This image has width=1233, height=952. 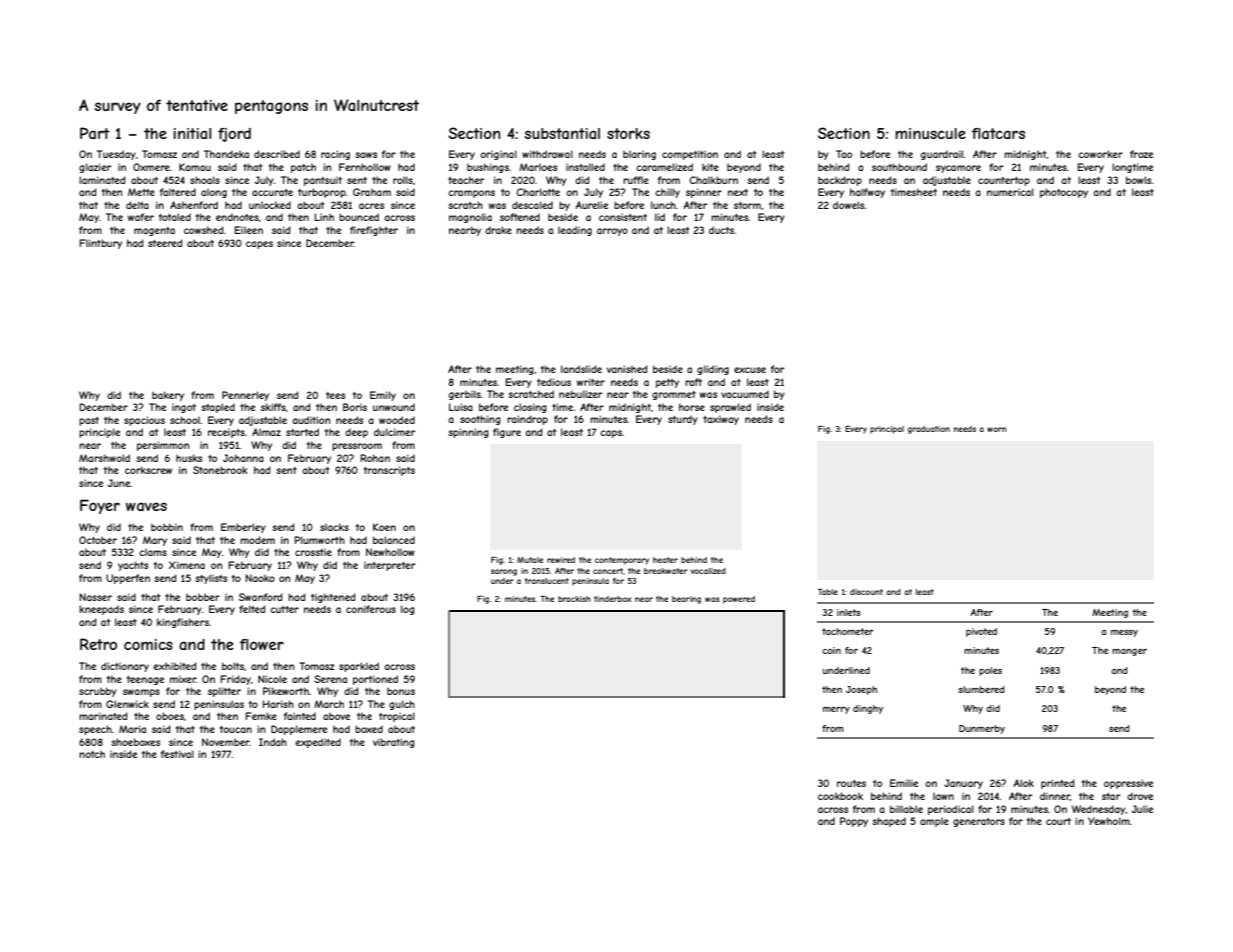 What do you see at coordinates (1010, 192) in the image?
I see `numerical` at bounding box center [1010, 192].
